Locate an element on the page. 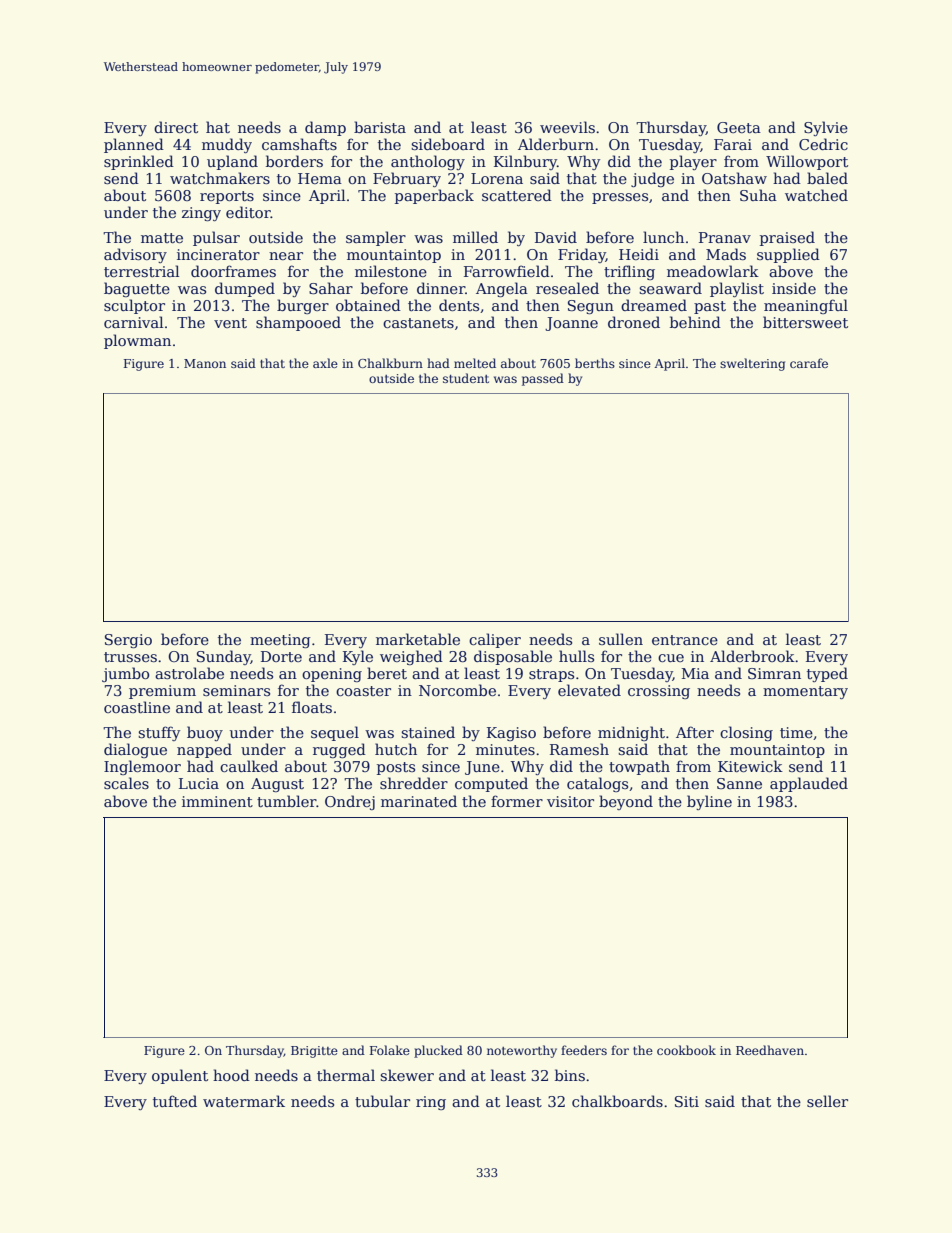  byline is located at coordinates (709, 802).
